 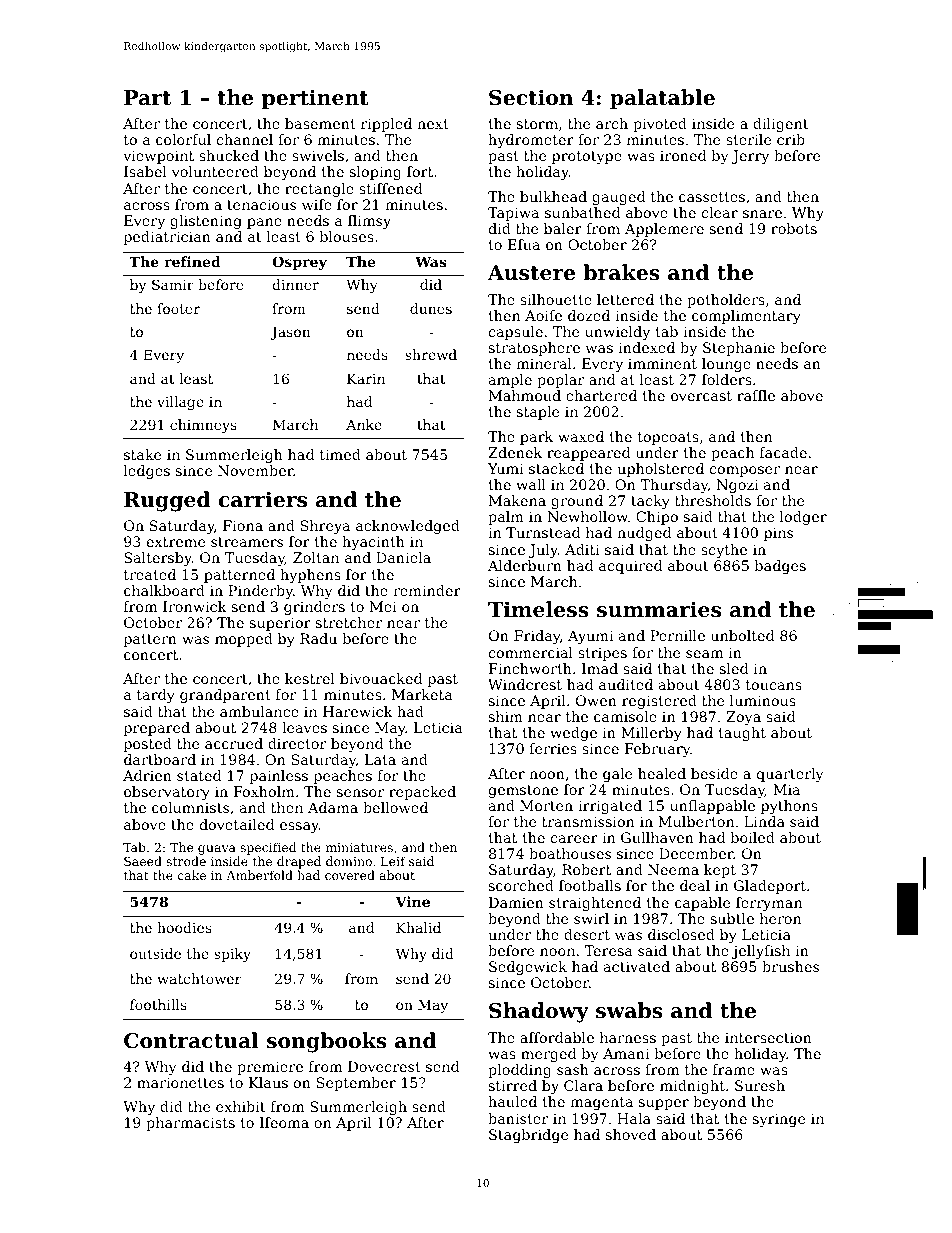 I want to click on shoved, so click(x=631, y=1134).
